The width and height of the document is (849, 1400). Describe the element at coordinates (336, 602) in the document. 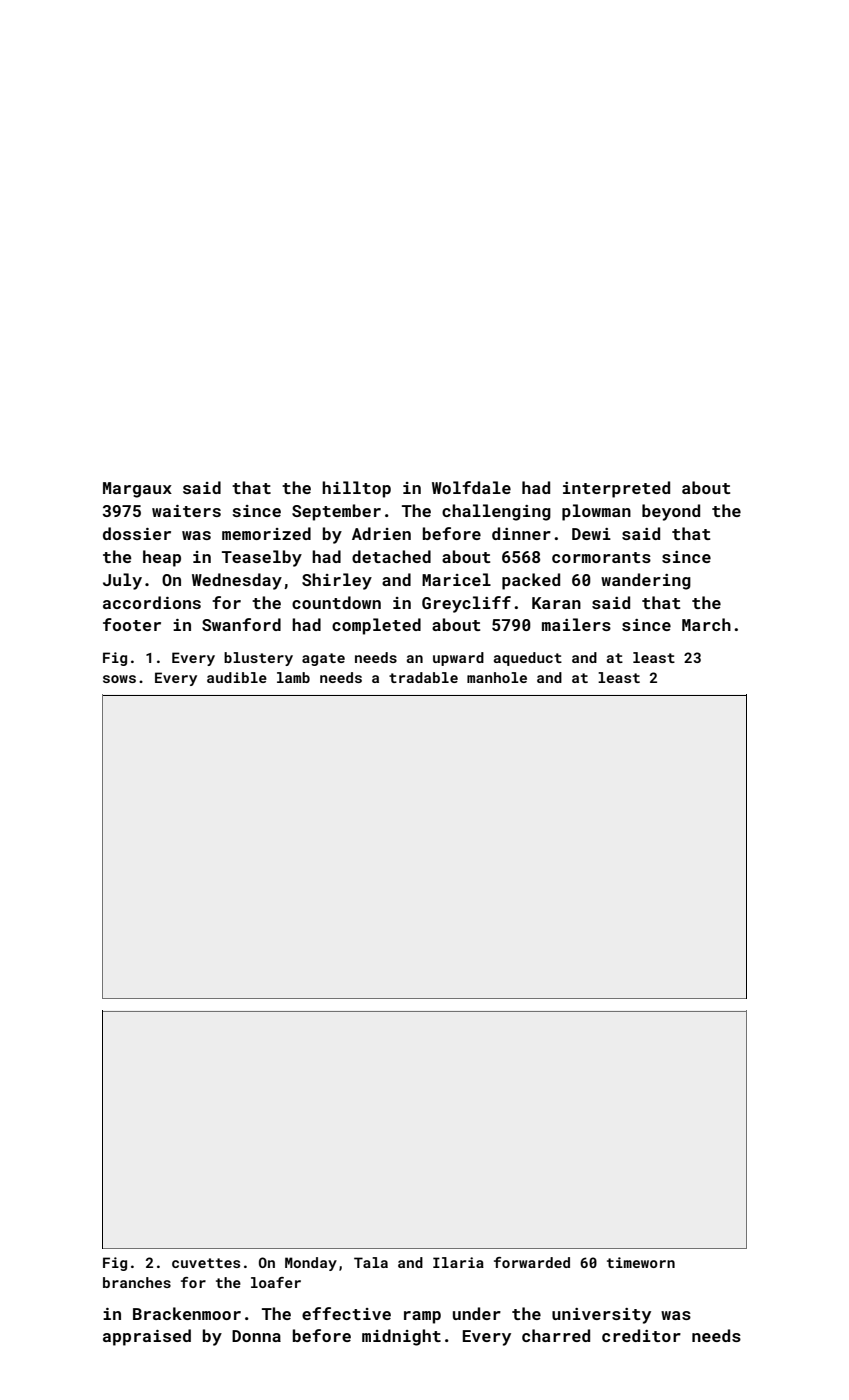

I see `countdown` at that location.
